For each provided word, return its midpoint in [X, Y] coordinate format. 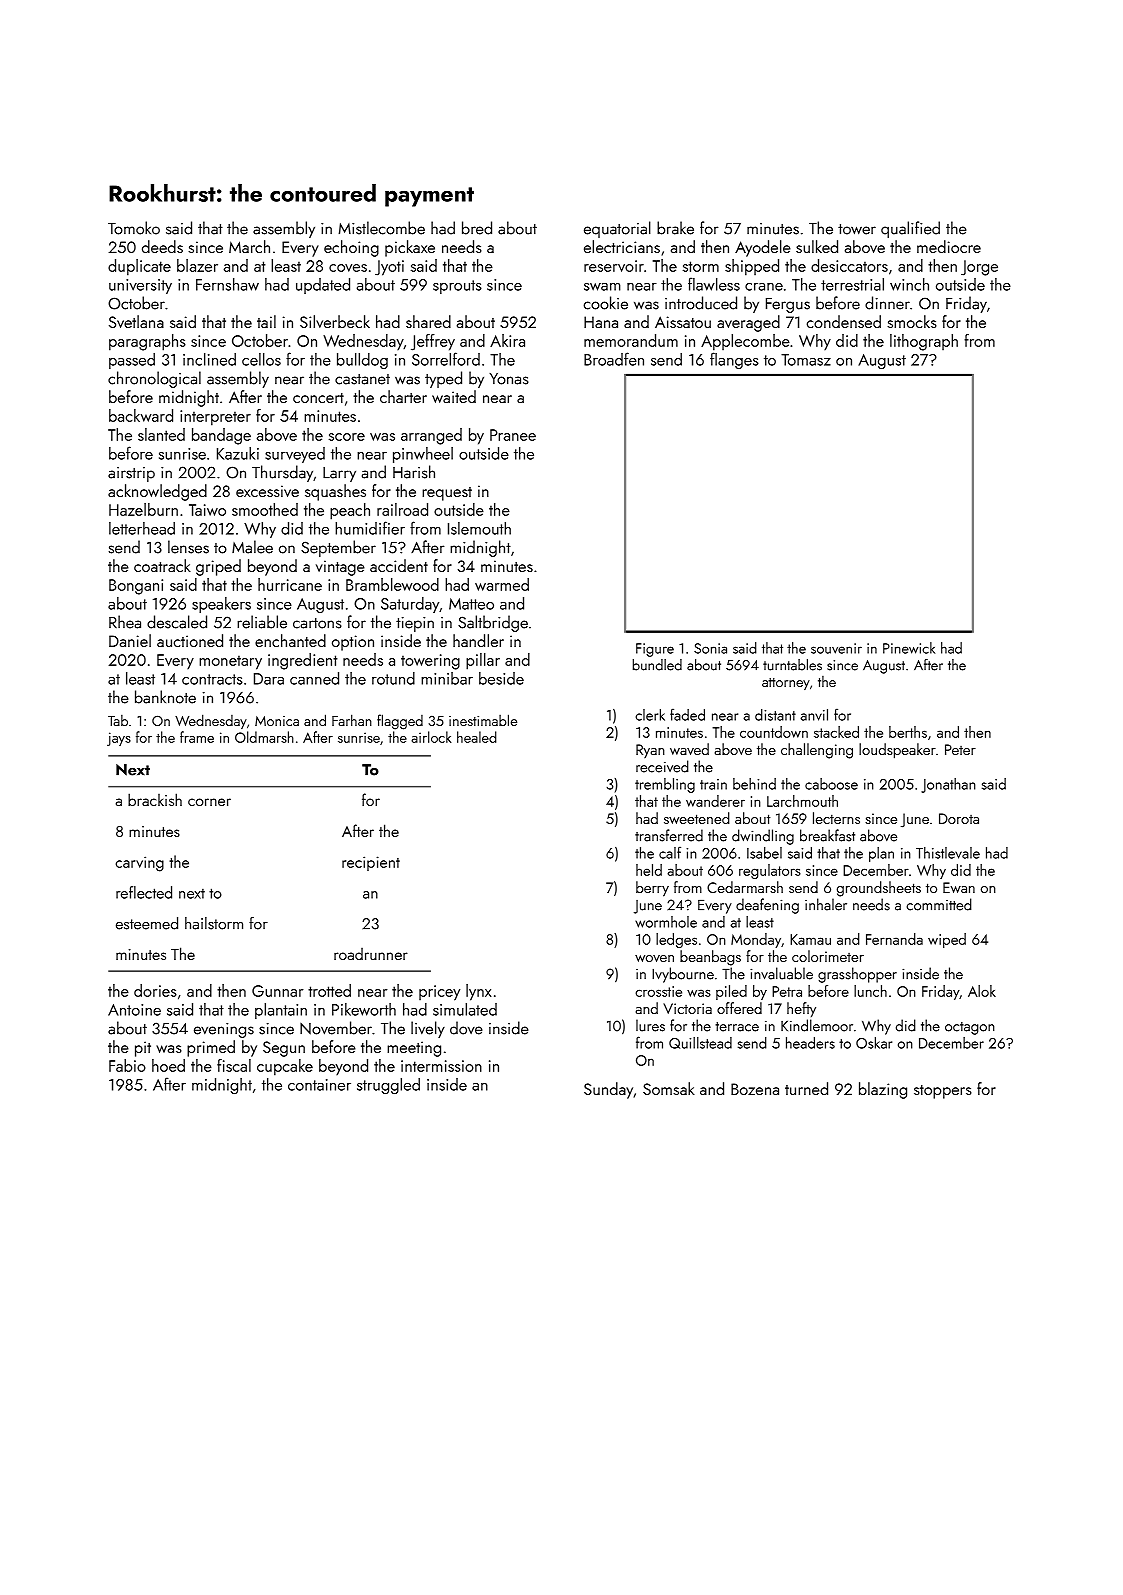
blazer [197, 265]
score [347, 437]
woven [654, 958]
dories [155, 990]
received [662, 766]
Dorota [959, 818]
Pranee [513, 435]
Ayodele [763, 248]
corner [209, 802]
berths [908, 732]
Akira [507, 340]
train [713, 784]
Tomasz [806, 360]
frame [197, 737]
